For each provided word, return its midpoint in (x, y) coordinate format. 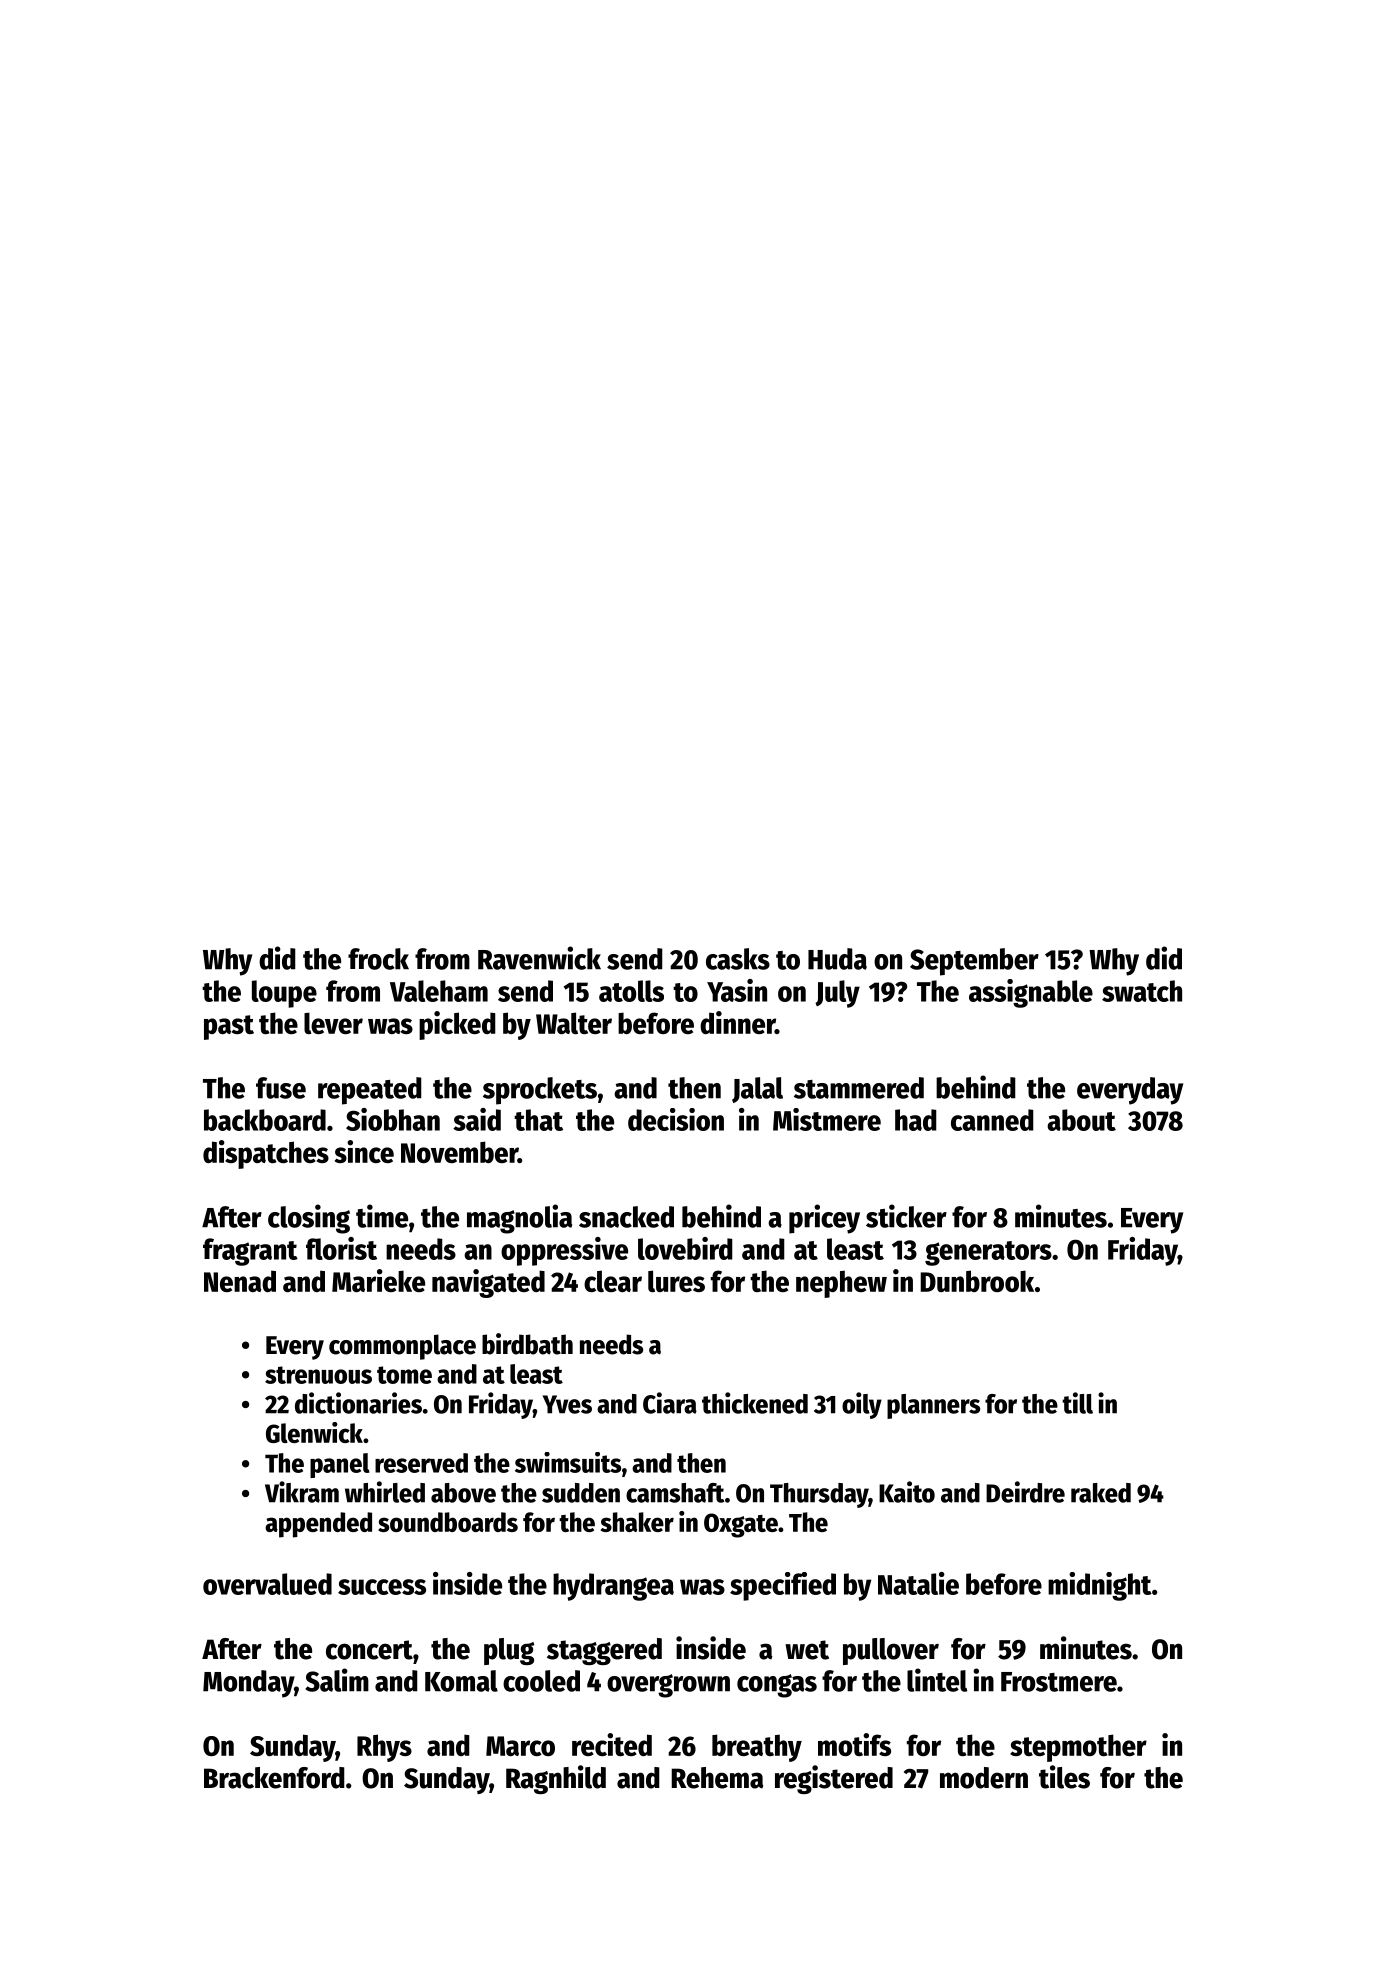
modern (984, 1778)
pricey (824, 1219)
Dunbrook (977, 1281)
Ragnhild (556, 1779)
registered (834, 1779)
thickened (755, 1403)
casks (738, 959)
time (382, 1216)
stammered (859, 1088)
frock (378, 959)
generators (988, 1253)
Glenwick (314, 1432)
